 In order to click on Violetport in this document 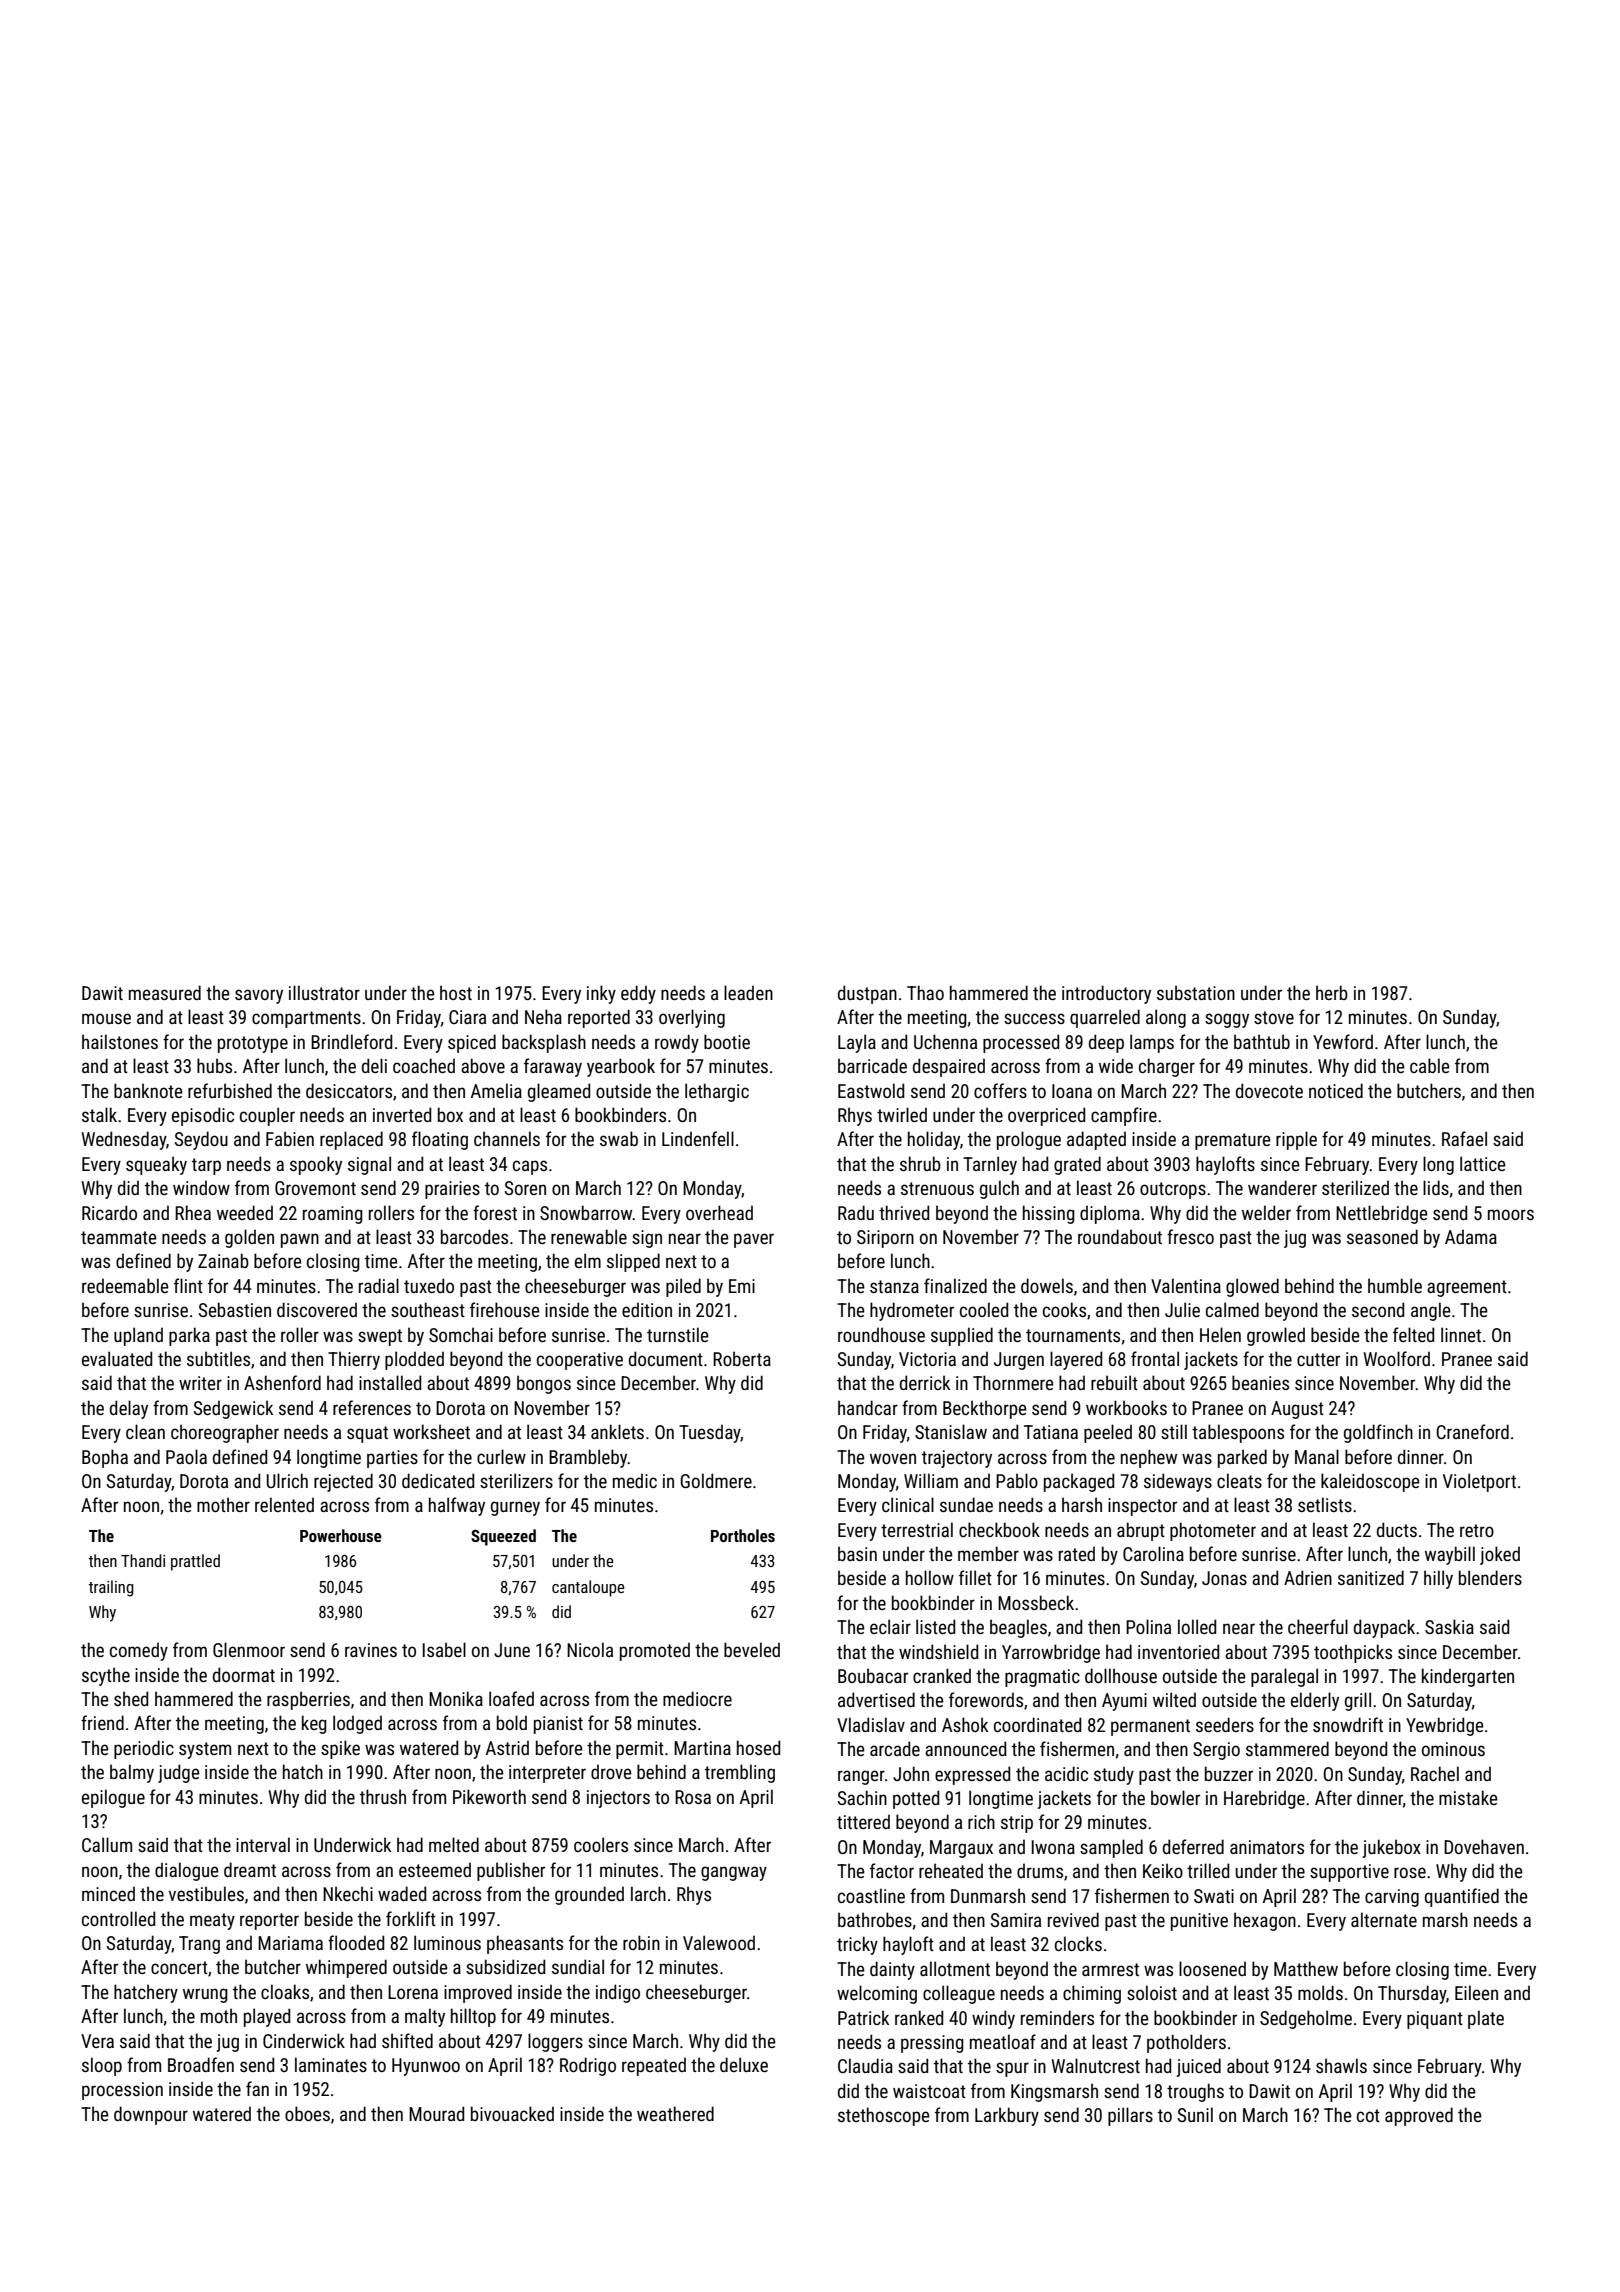, I will do `click(1479, 1482)`.
